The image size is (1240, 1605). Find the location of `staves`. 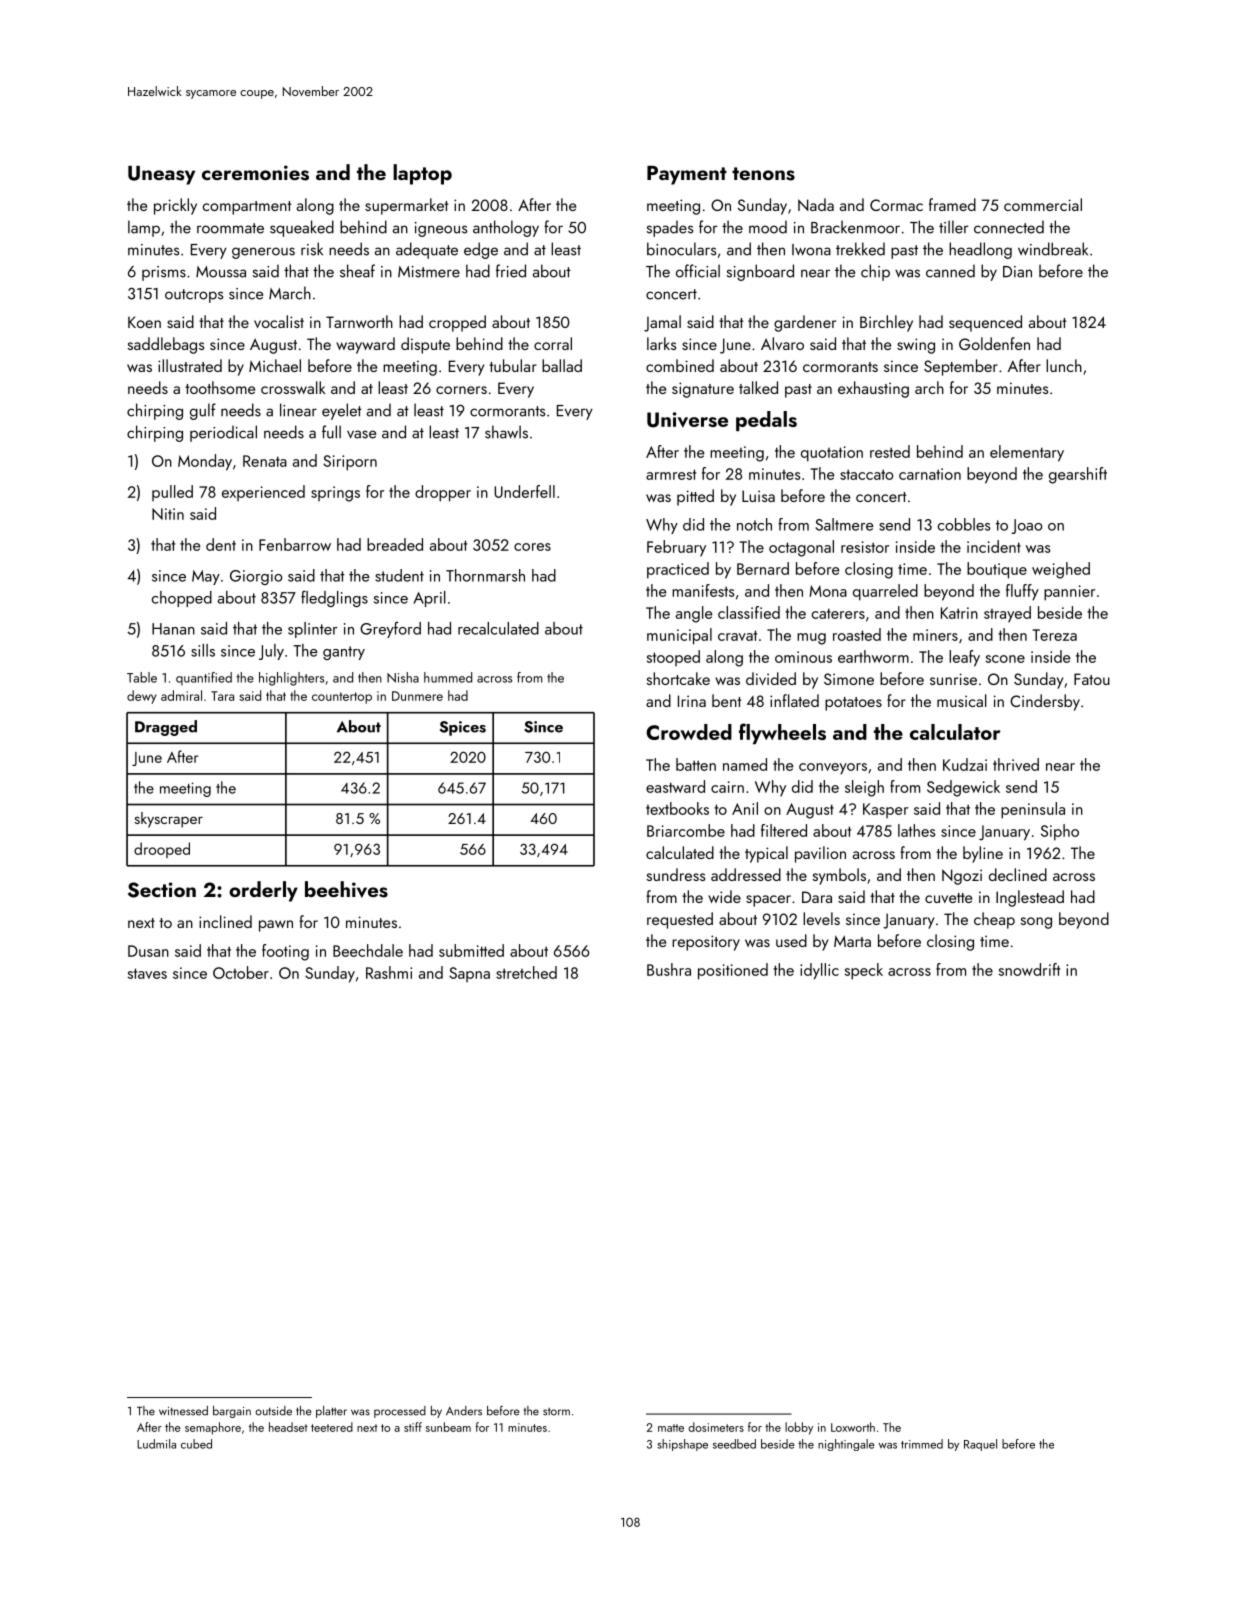

staves is located at coordinates (147, 973).
